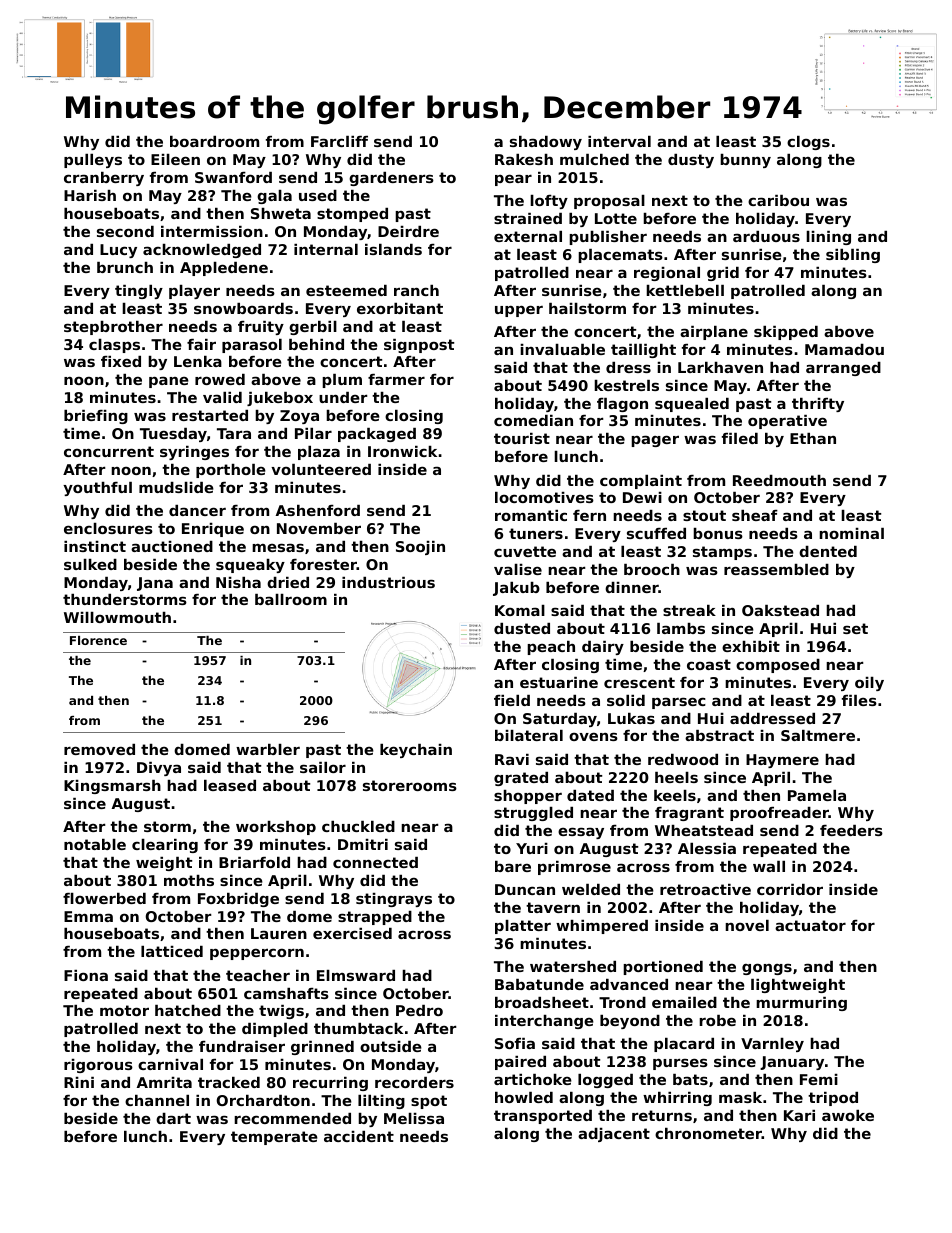 This page has height=1233, width=952. I want to click on Ironwick, so click(402, 451).
